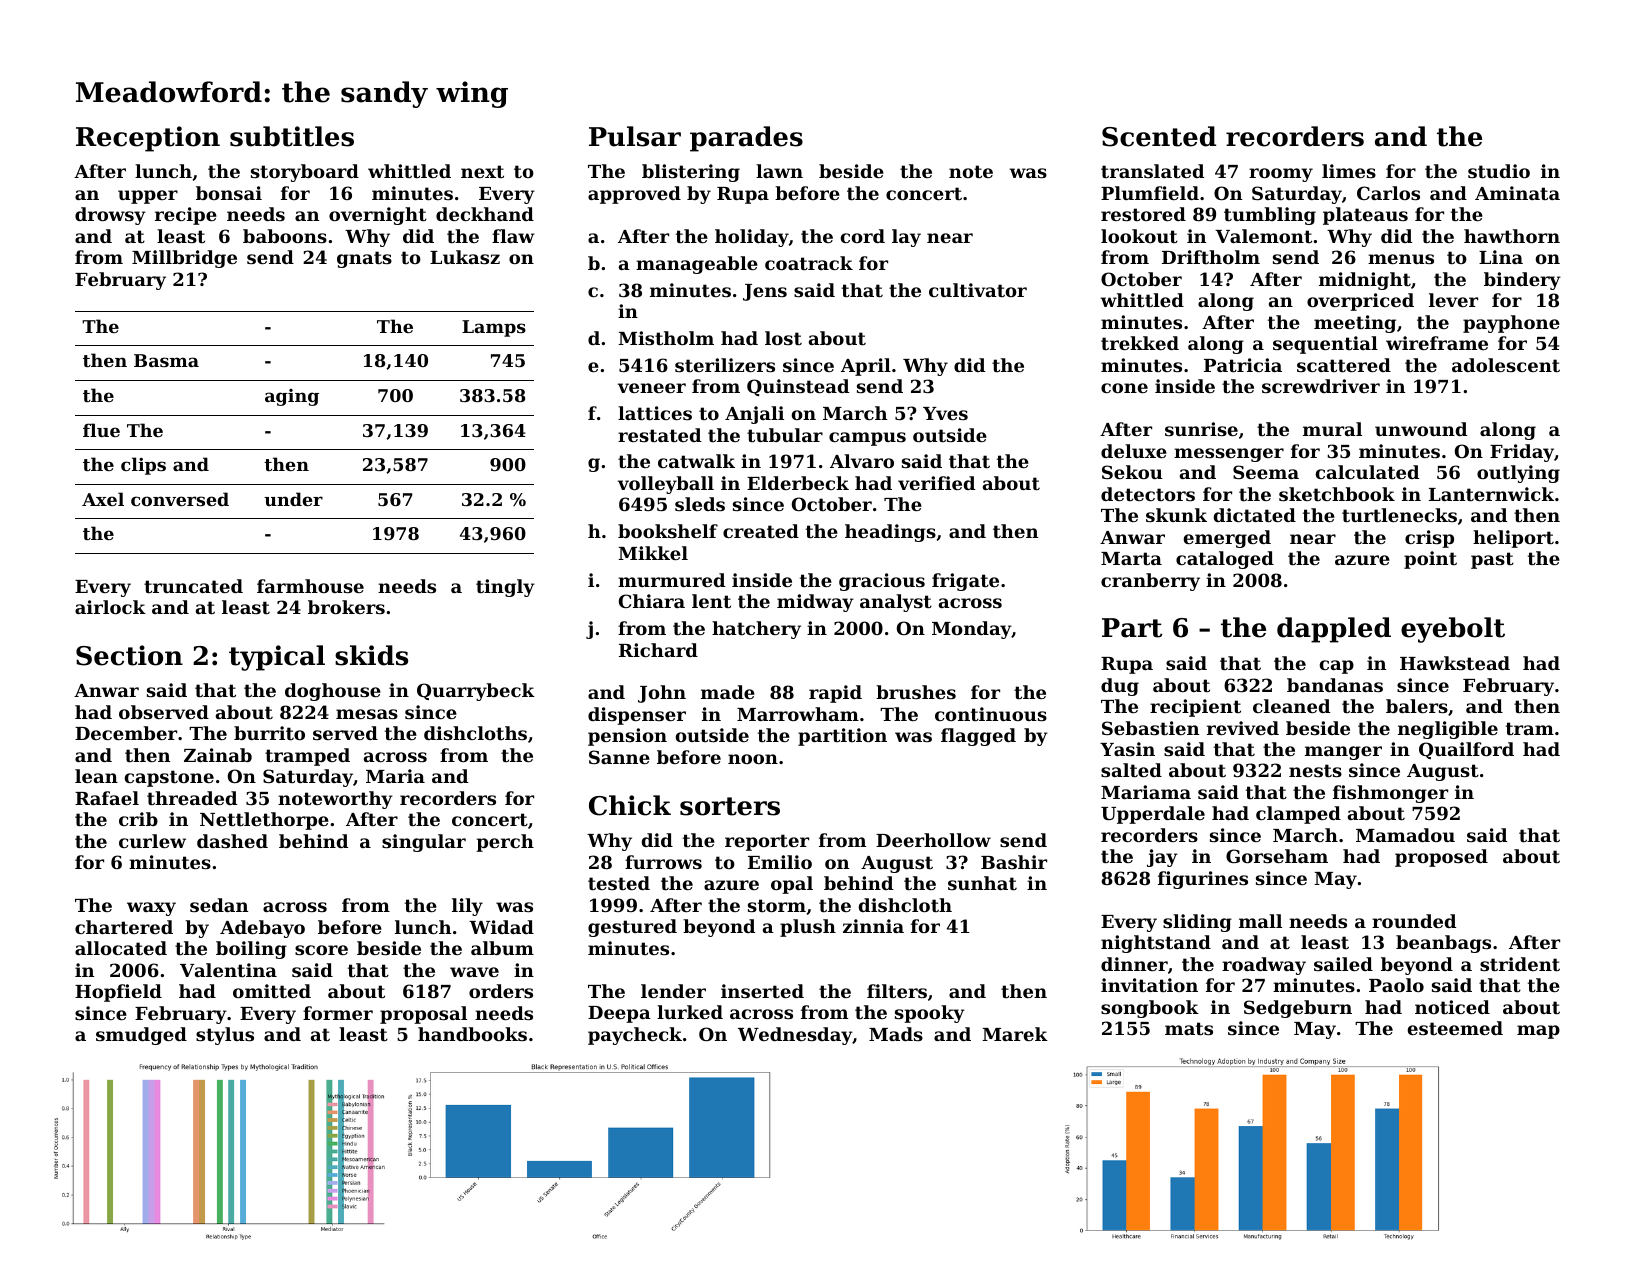 The image size is (1635, 1263). What do you see at coordinates (945, 413) in the screenshot?
I see `Yves` at bounding box center [945, 413].
